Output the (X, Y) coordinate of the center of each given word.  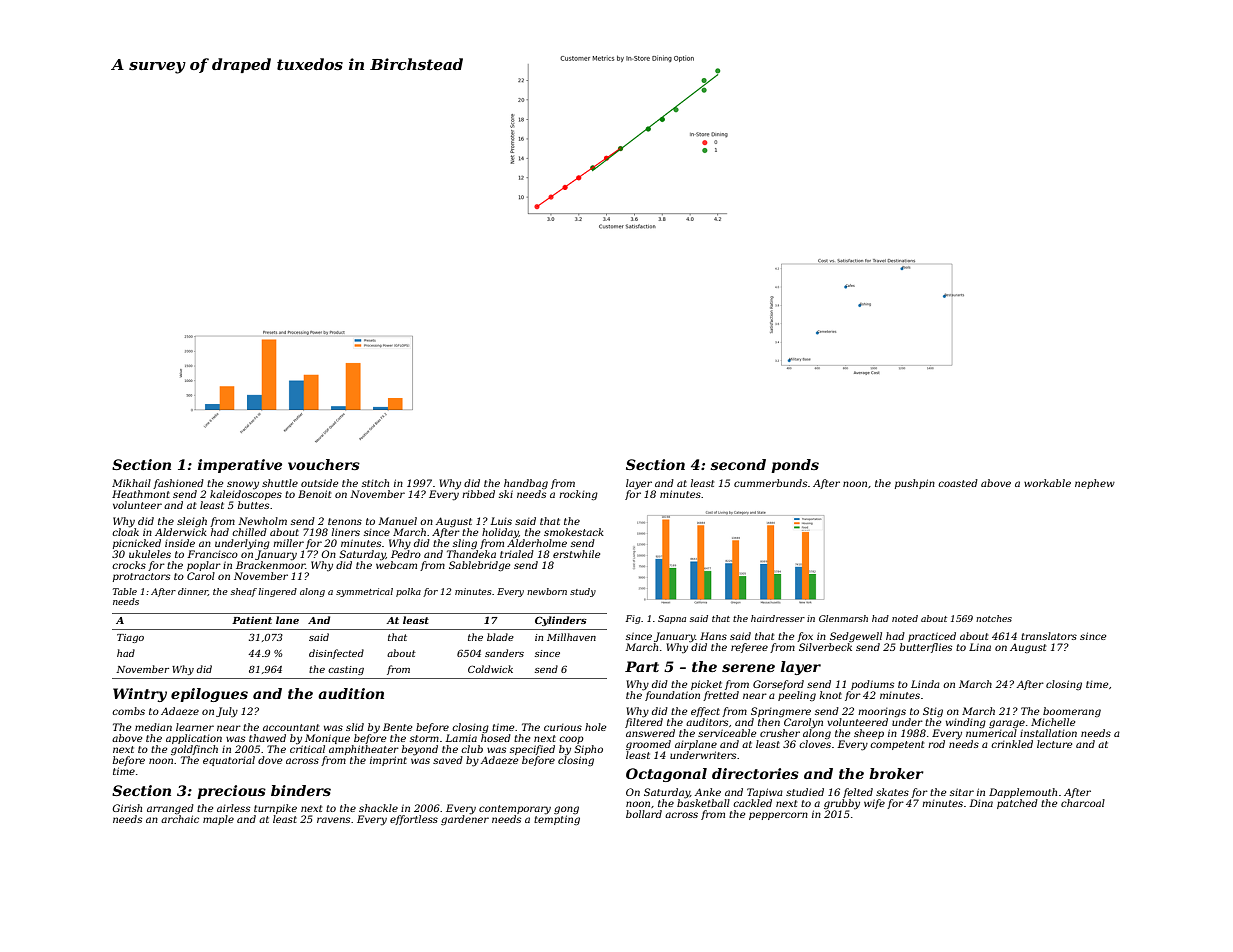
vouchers (324, 464)
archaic (180, 819)
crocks (129, 565)
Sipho (588, 750)
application (194, 739)
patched (1017, 804)
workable (1047, 483)
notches (994, 618)
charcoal (1083, 803)
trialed (517, 554)
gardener (465, 820)
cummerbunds (770, 483)
